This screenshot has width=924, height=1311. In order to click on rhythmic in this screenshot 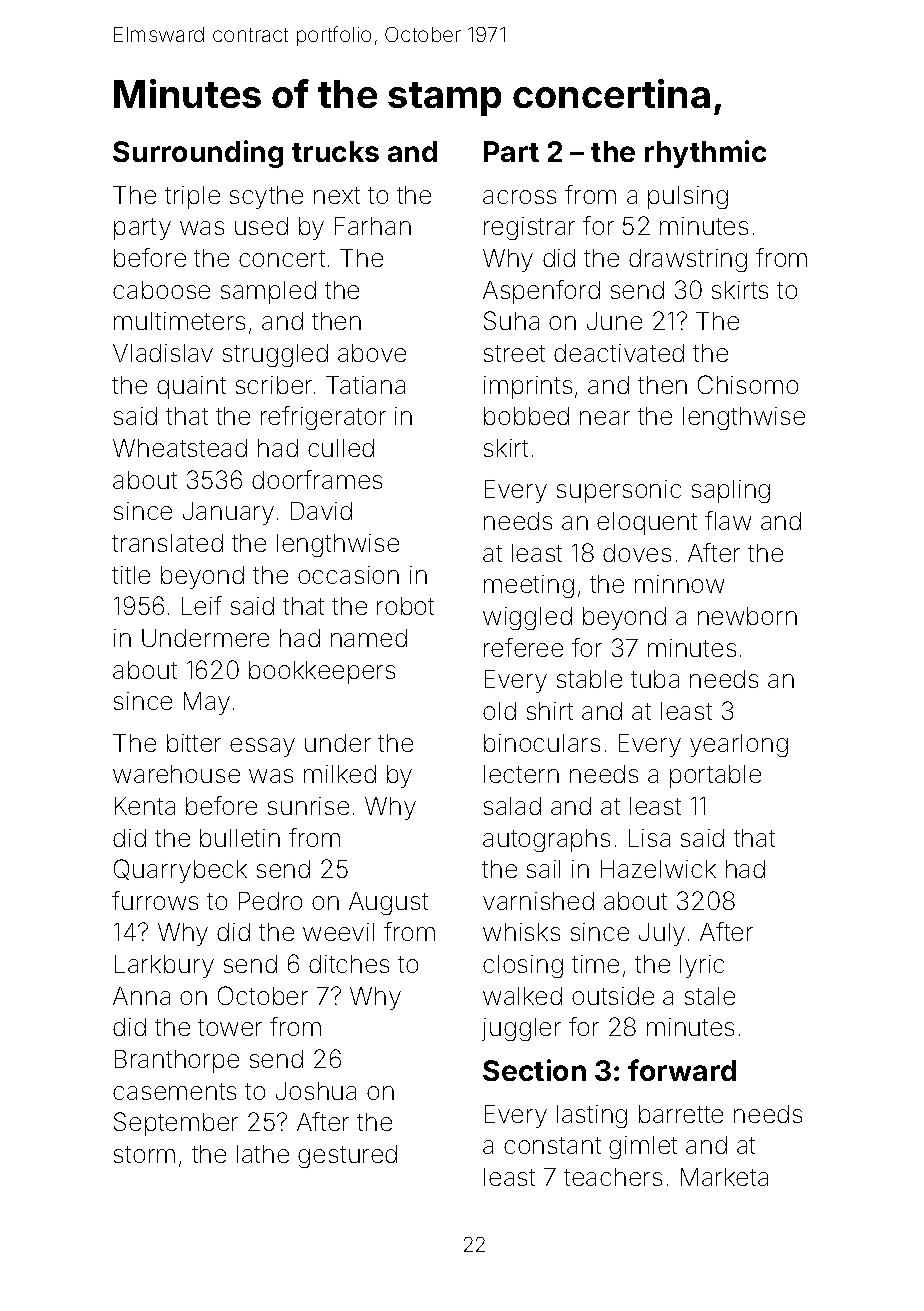, I will do `click(705, 154)`.
